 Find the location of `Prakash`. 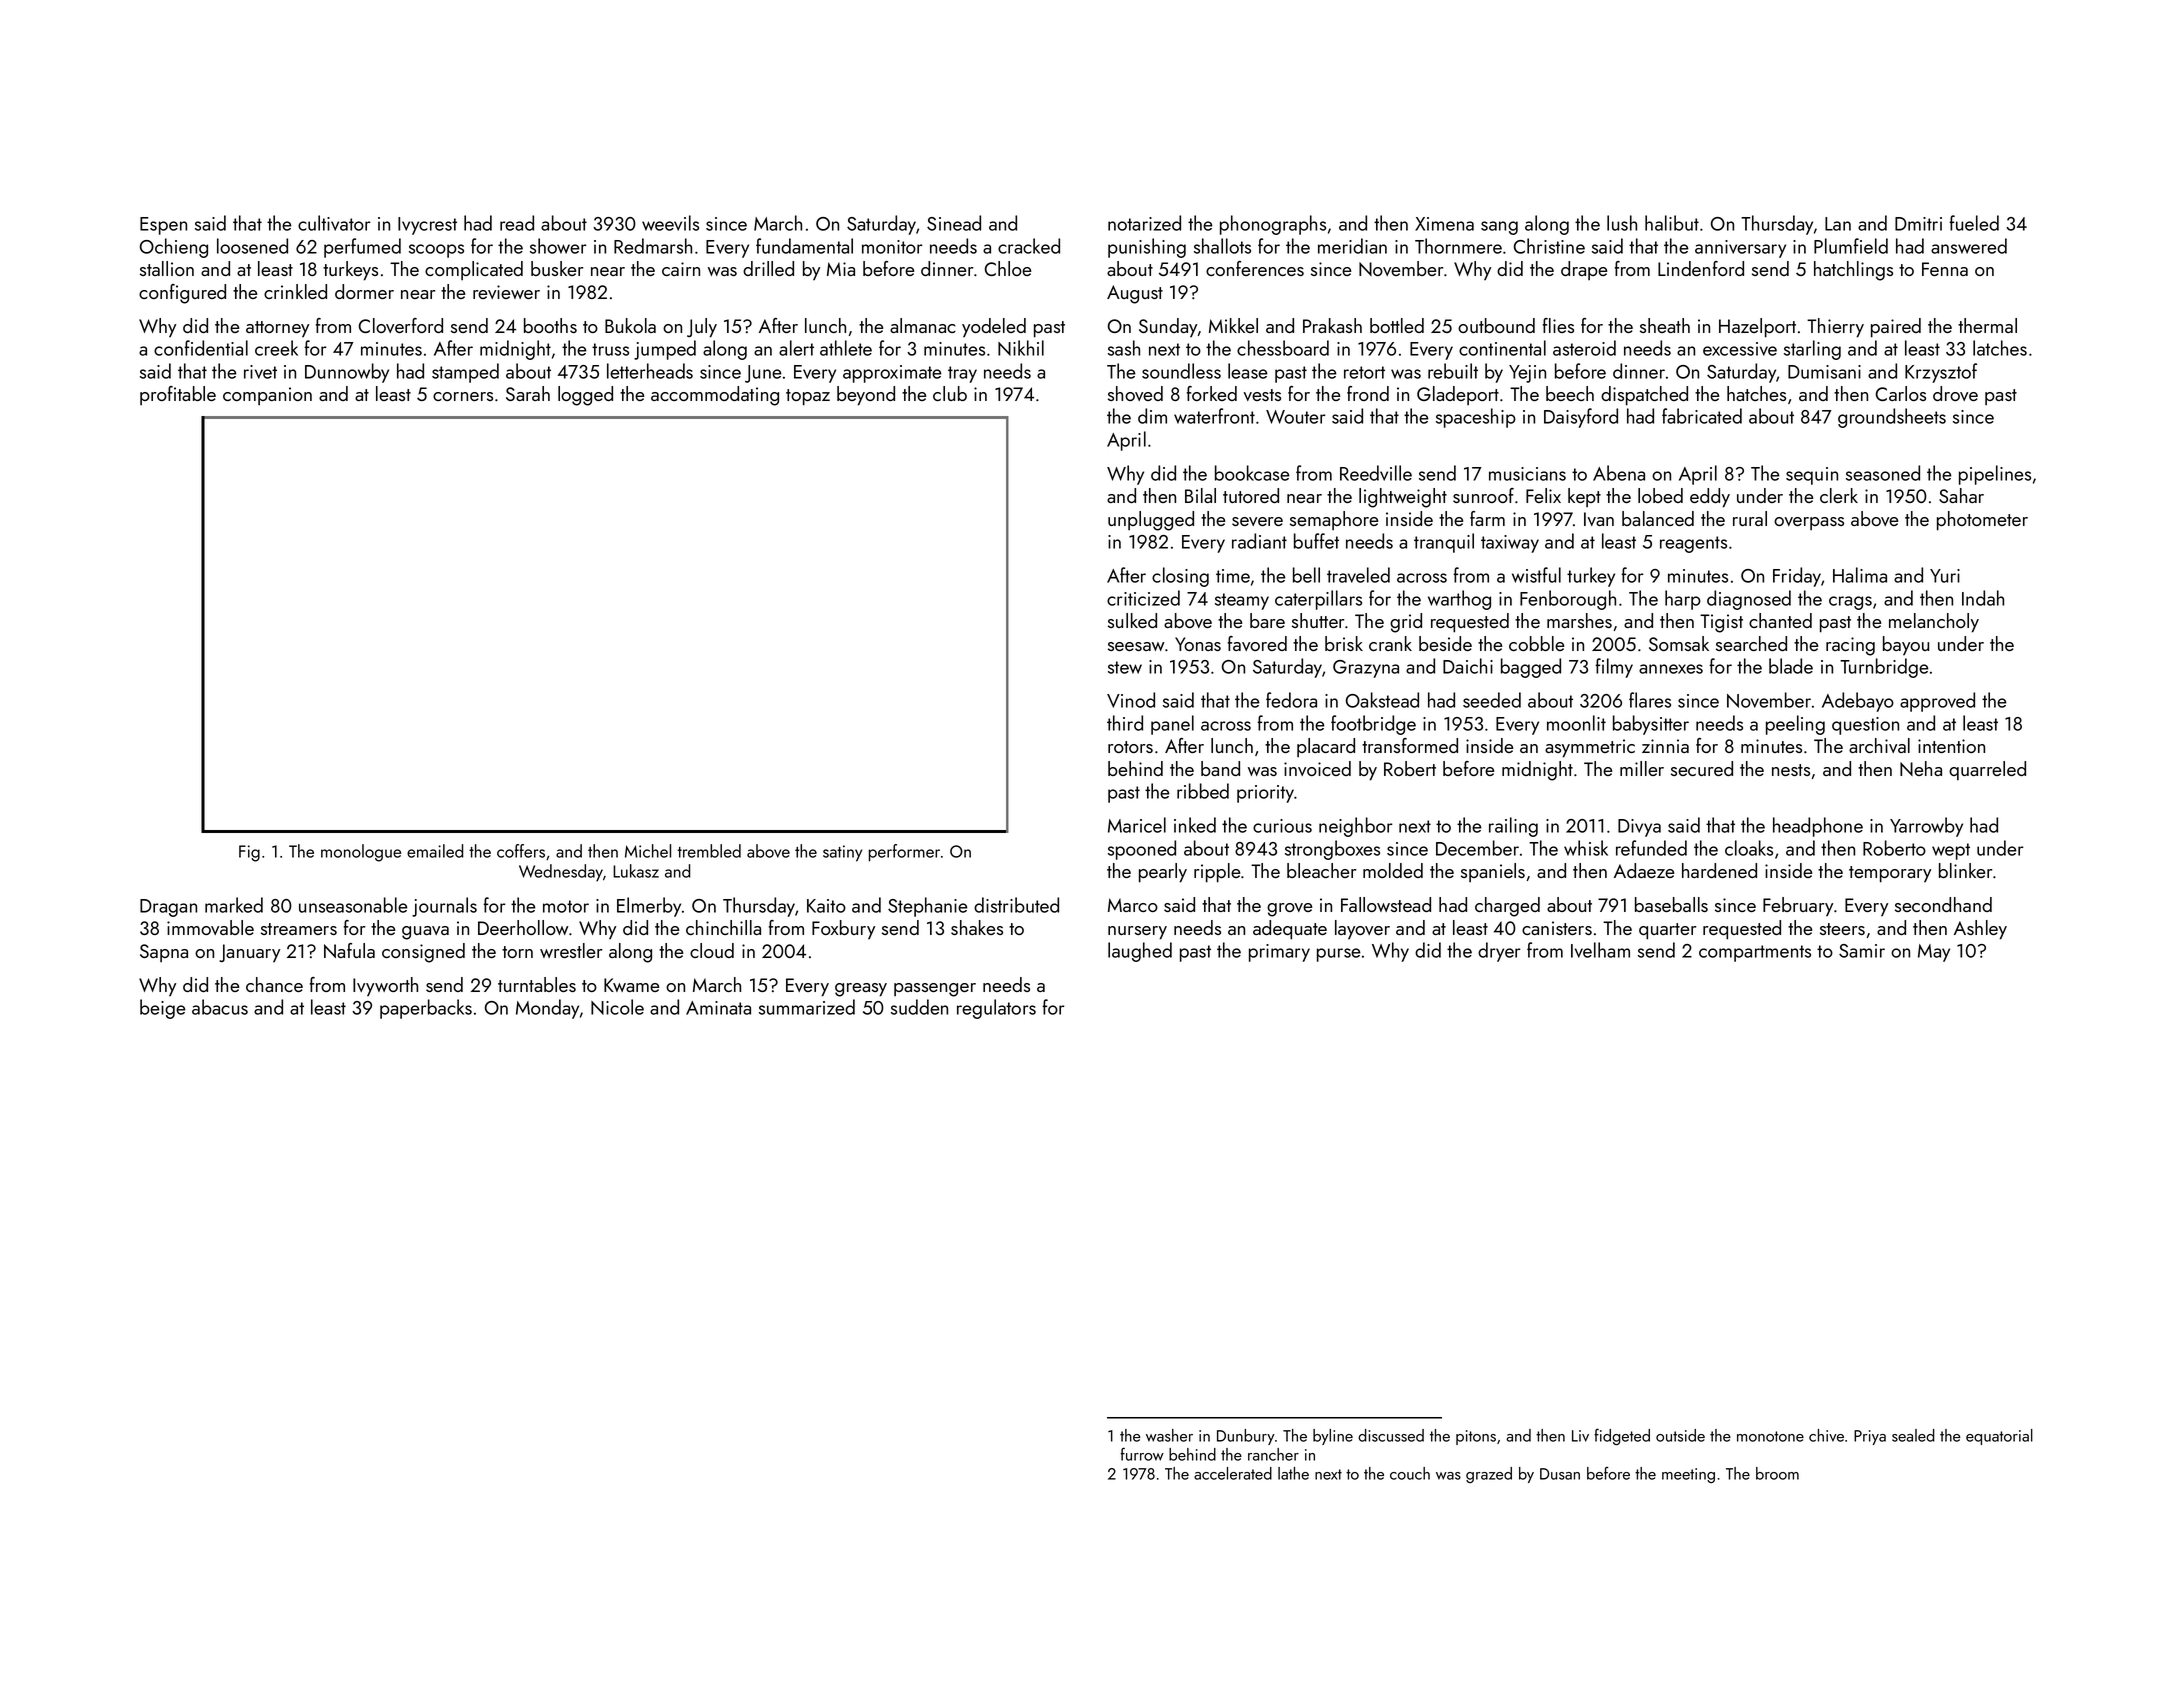

Prakash is located at coordinates (1332, 325).
